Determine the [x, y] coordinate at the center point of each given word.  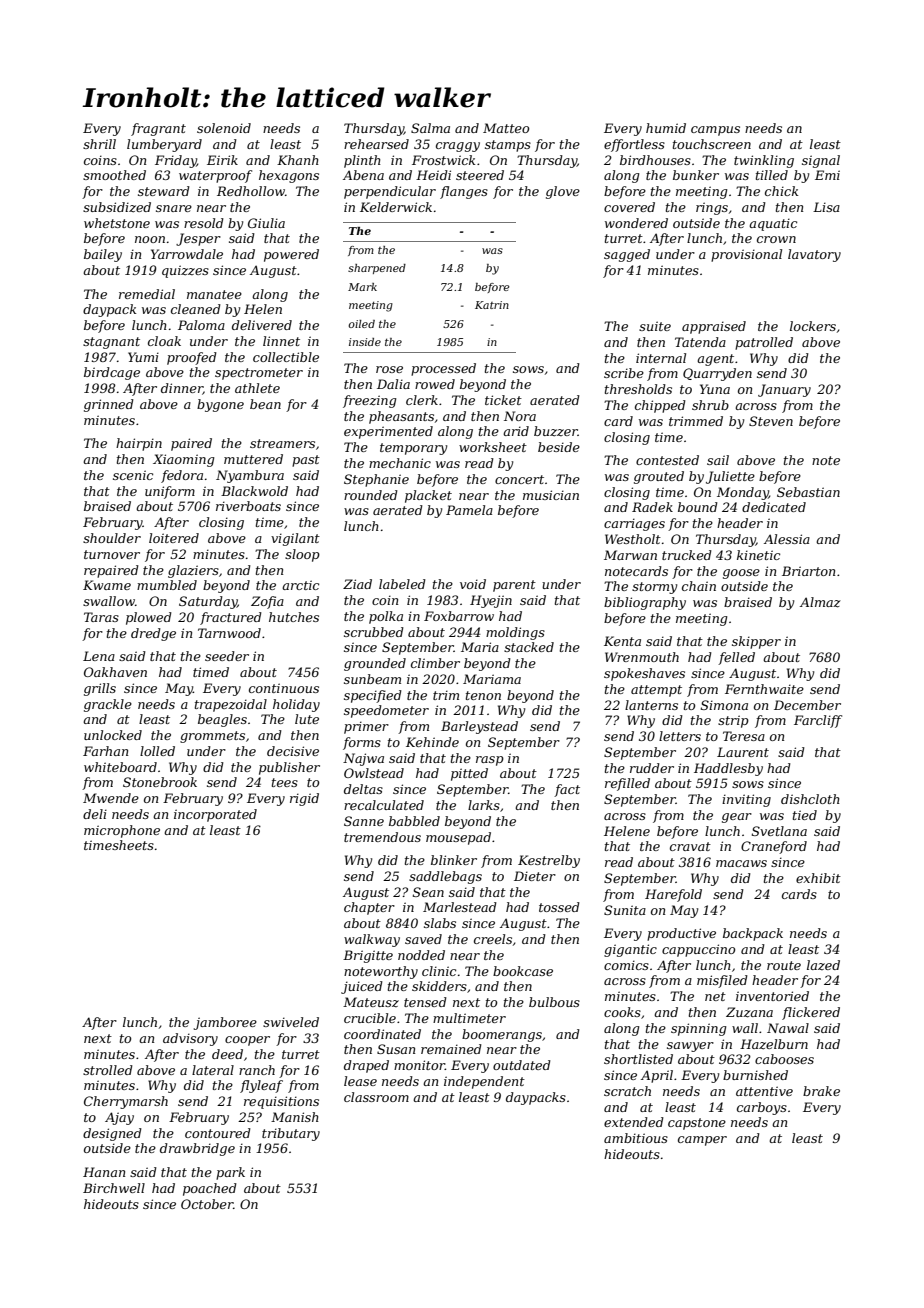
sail [718, 460]
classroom [376, 1097]
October [207, 1204]
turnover [112, 554]
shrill [99, 144]
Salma [430, 128]
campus [715, 131]
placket [428, 496]
